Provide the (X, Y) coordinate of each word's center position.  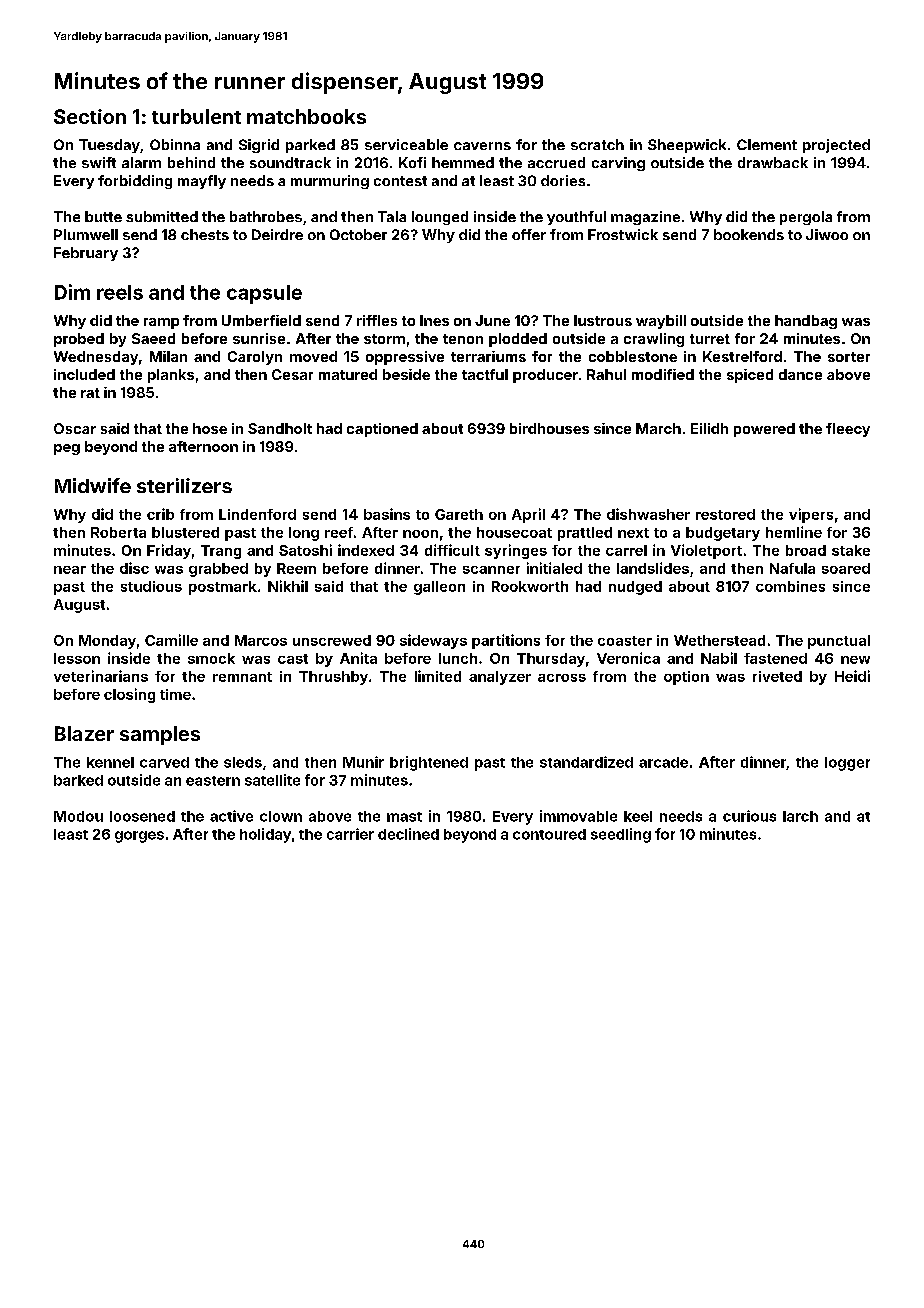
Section (90, 116)
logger (847, 764)
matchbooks (306, 116)
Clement (767, 144)
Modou (78, 816)
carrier (350, 834)
